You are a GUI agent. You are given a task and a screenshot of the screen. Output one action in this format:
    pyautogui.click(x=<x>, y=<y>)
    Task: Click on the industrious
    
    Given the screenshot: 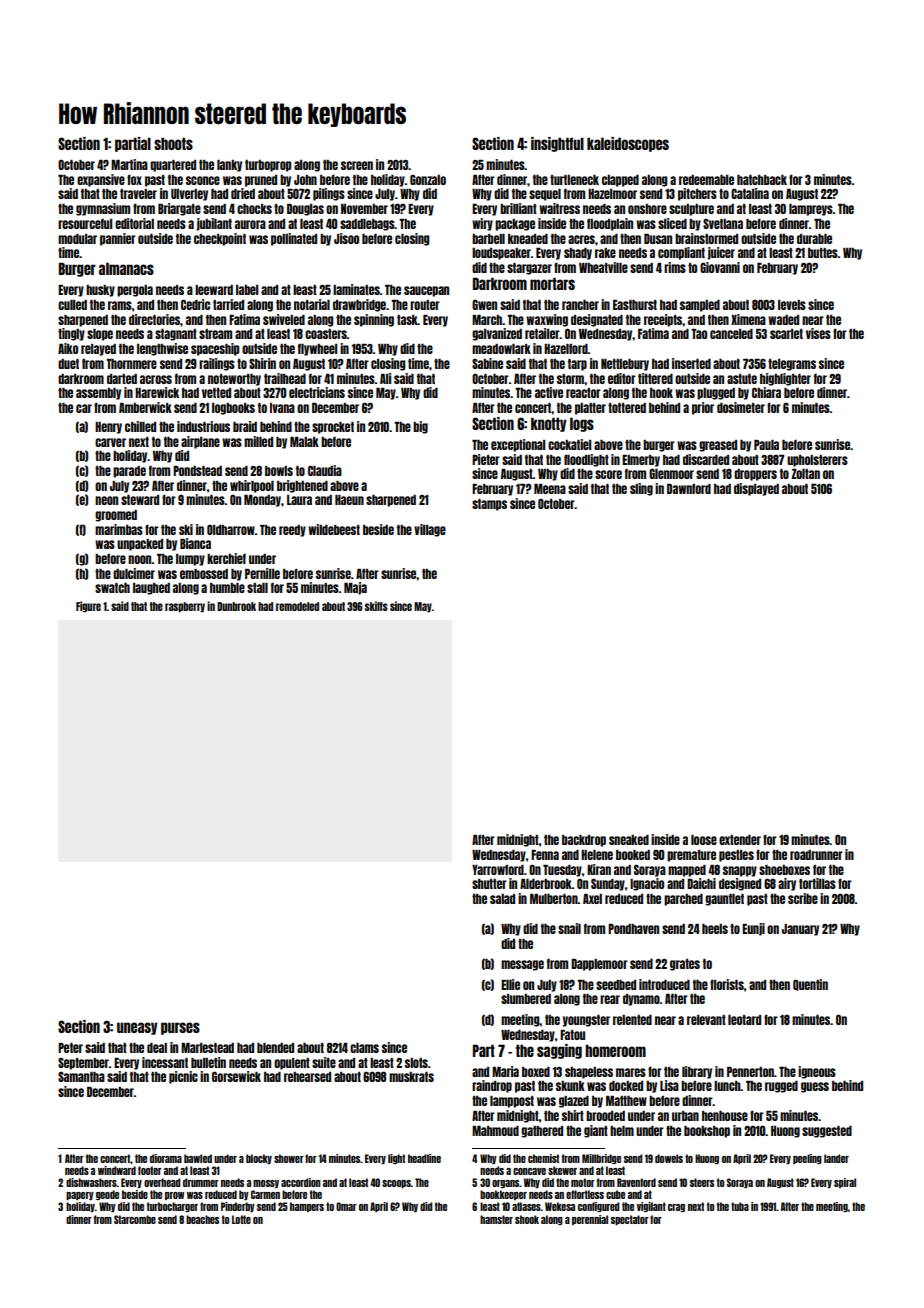 What is the action you would take?
    pyautogui.click(x=203, y=426)
